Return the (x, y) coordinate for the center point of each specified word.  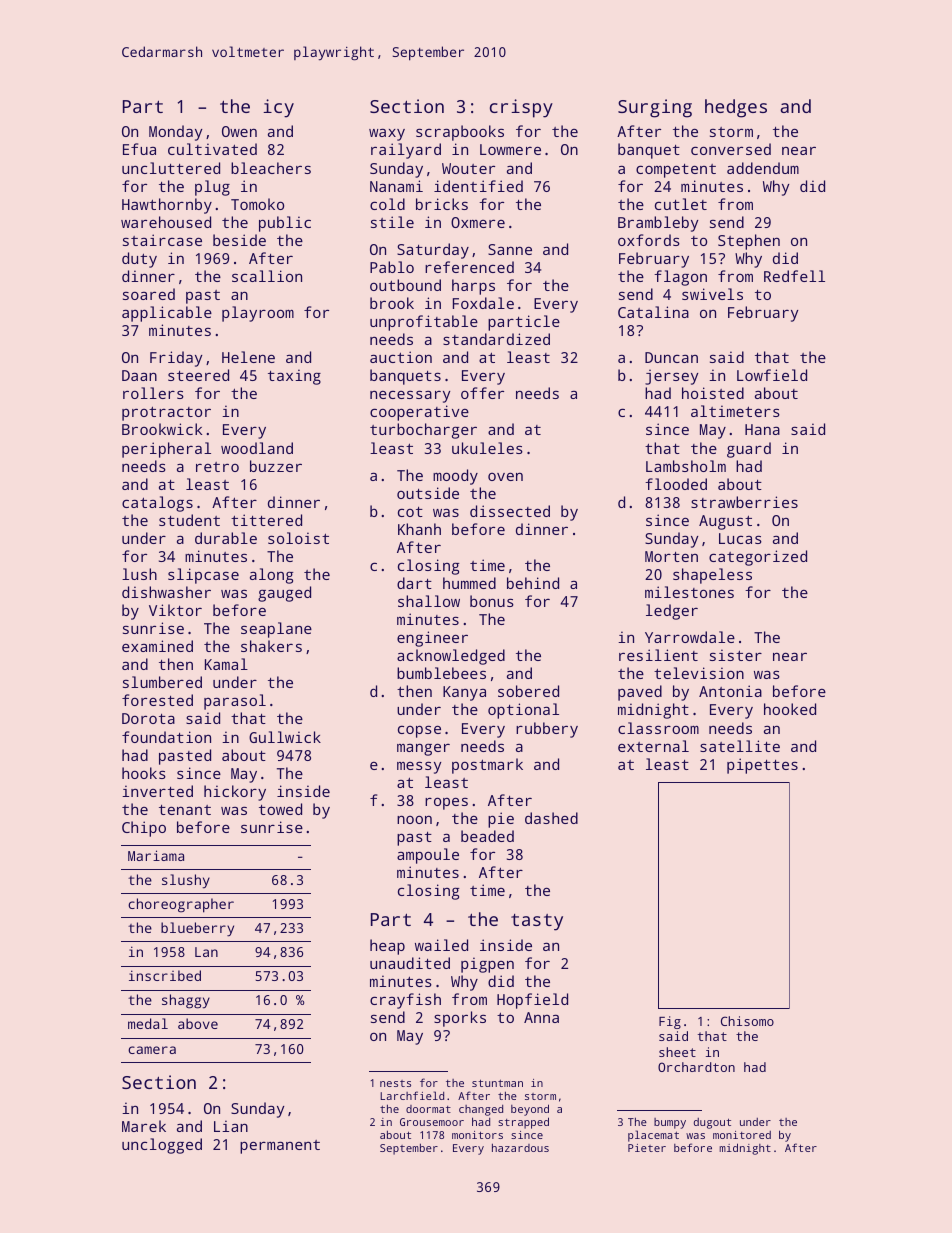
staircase (162, 240)
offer (482, 393)
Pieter (647, 1148)
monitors (477, 1135)
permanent (280, 1147)
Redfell (794, 276)
